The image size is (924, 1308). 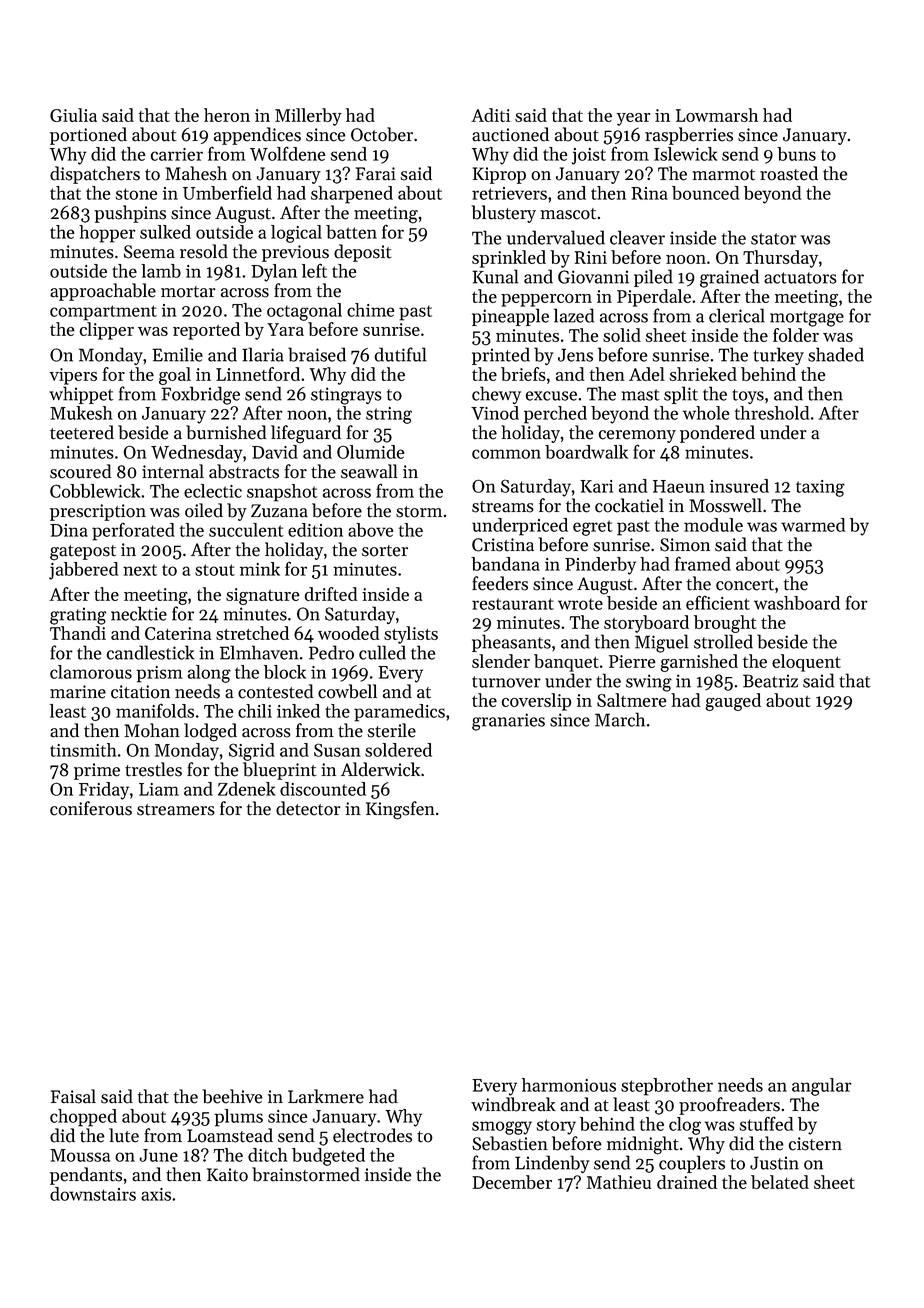 What do you see at coordinates (509, 193) in the document?
I see `retrievers` at bounding box center [509, 193].
